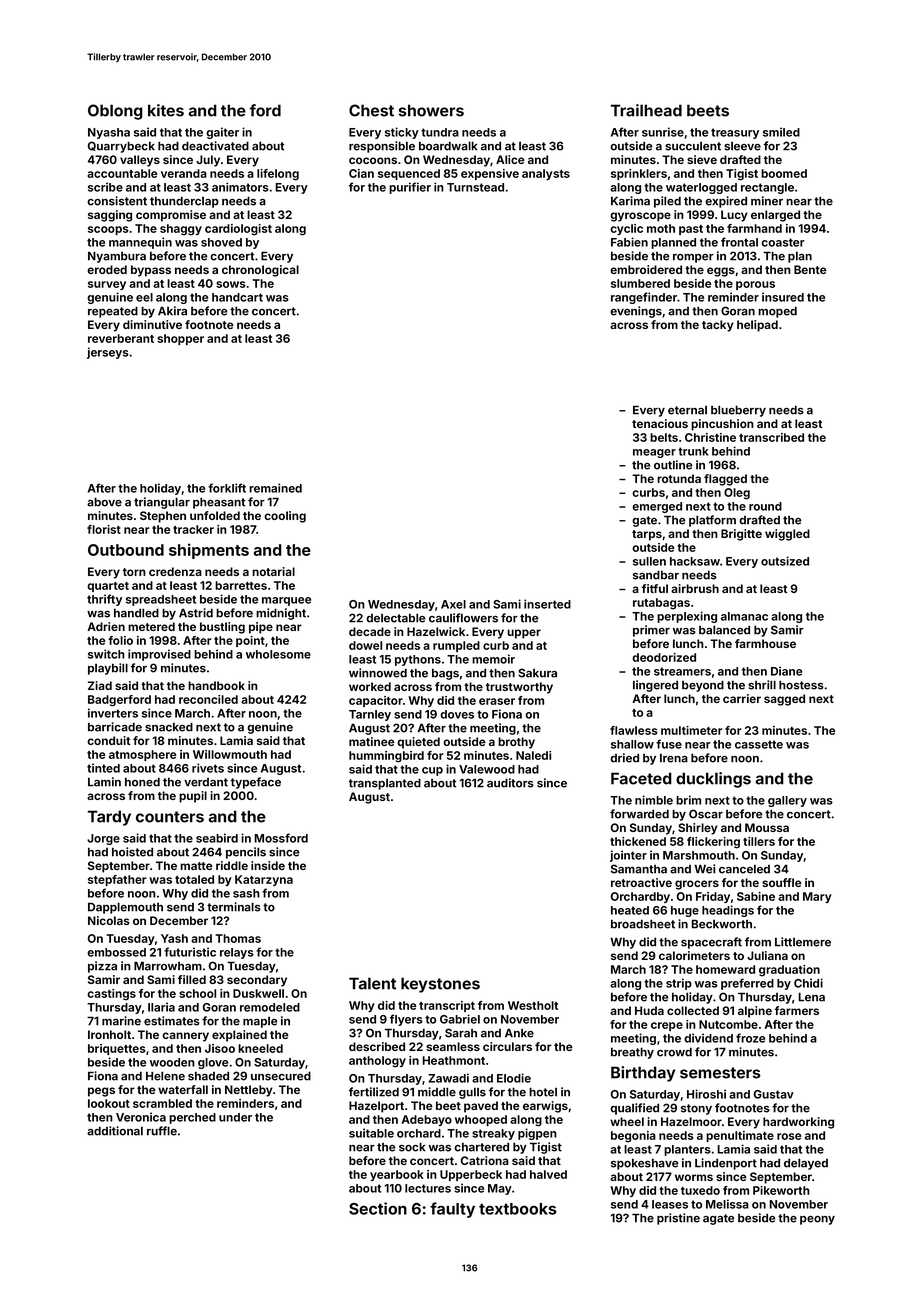  I want to click on Trailhead, so click(646, 110).
